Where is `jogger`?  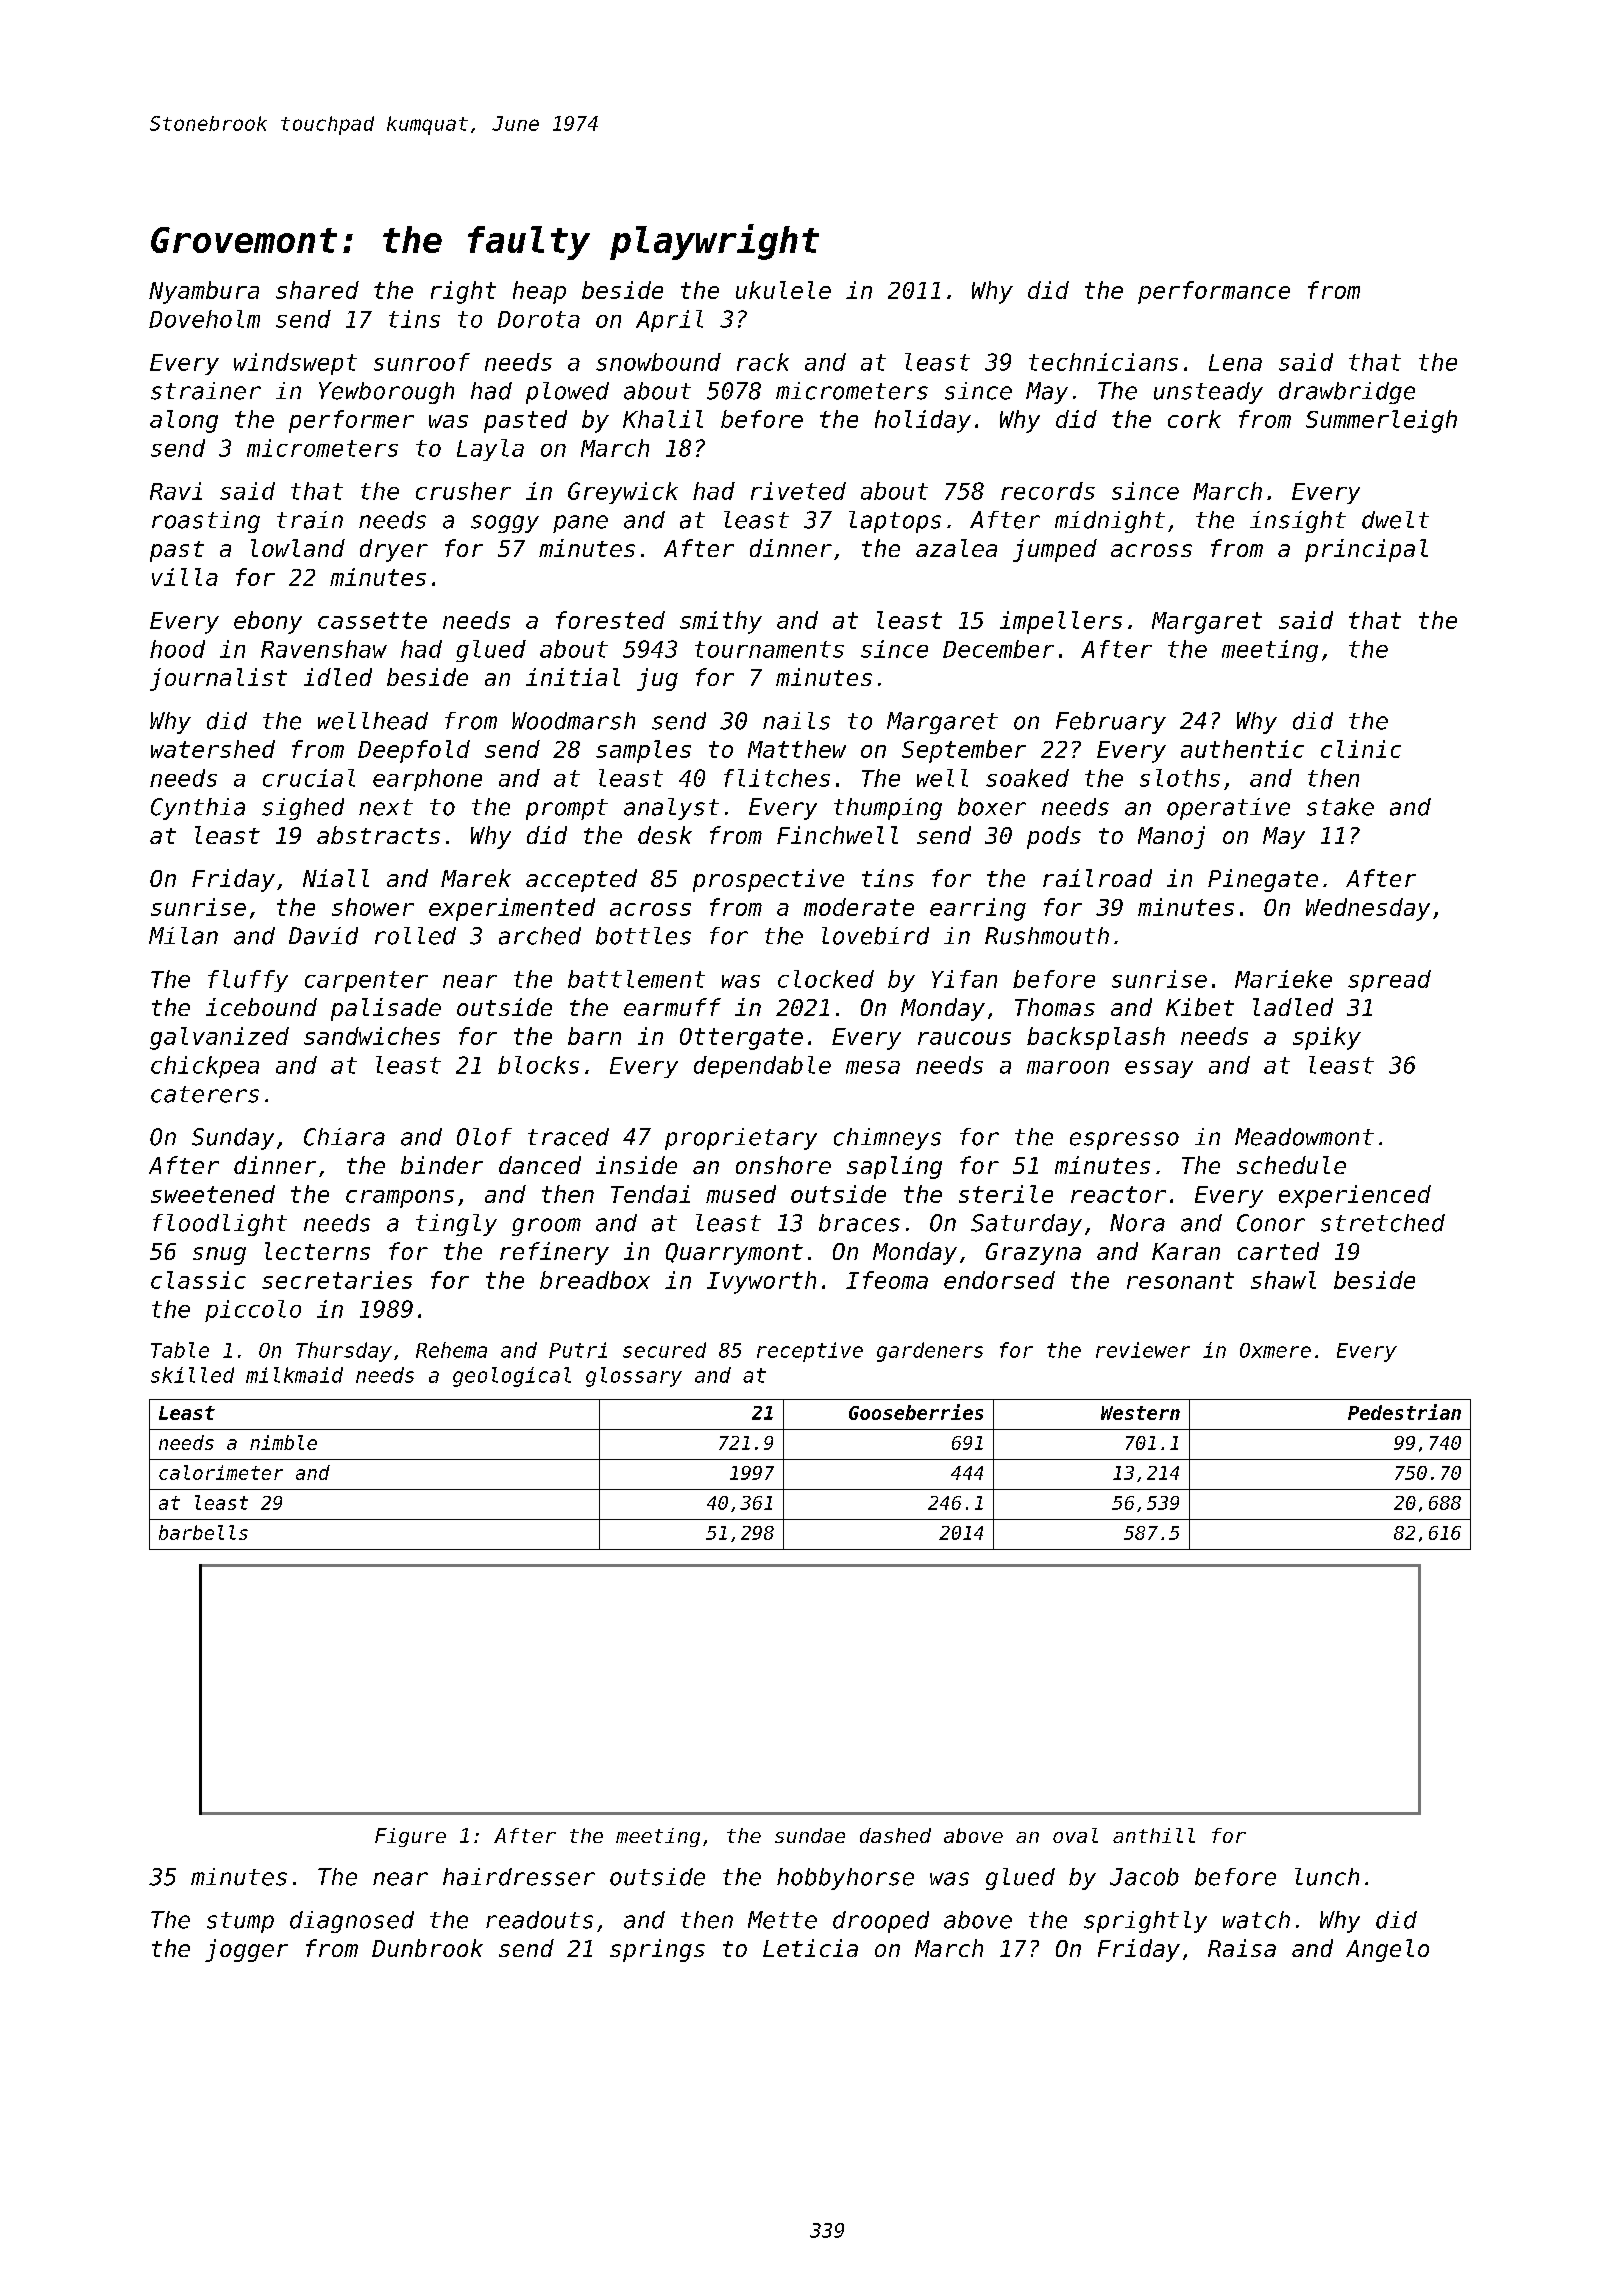 jogger is located at coordinates (246, 1950).
